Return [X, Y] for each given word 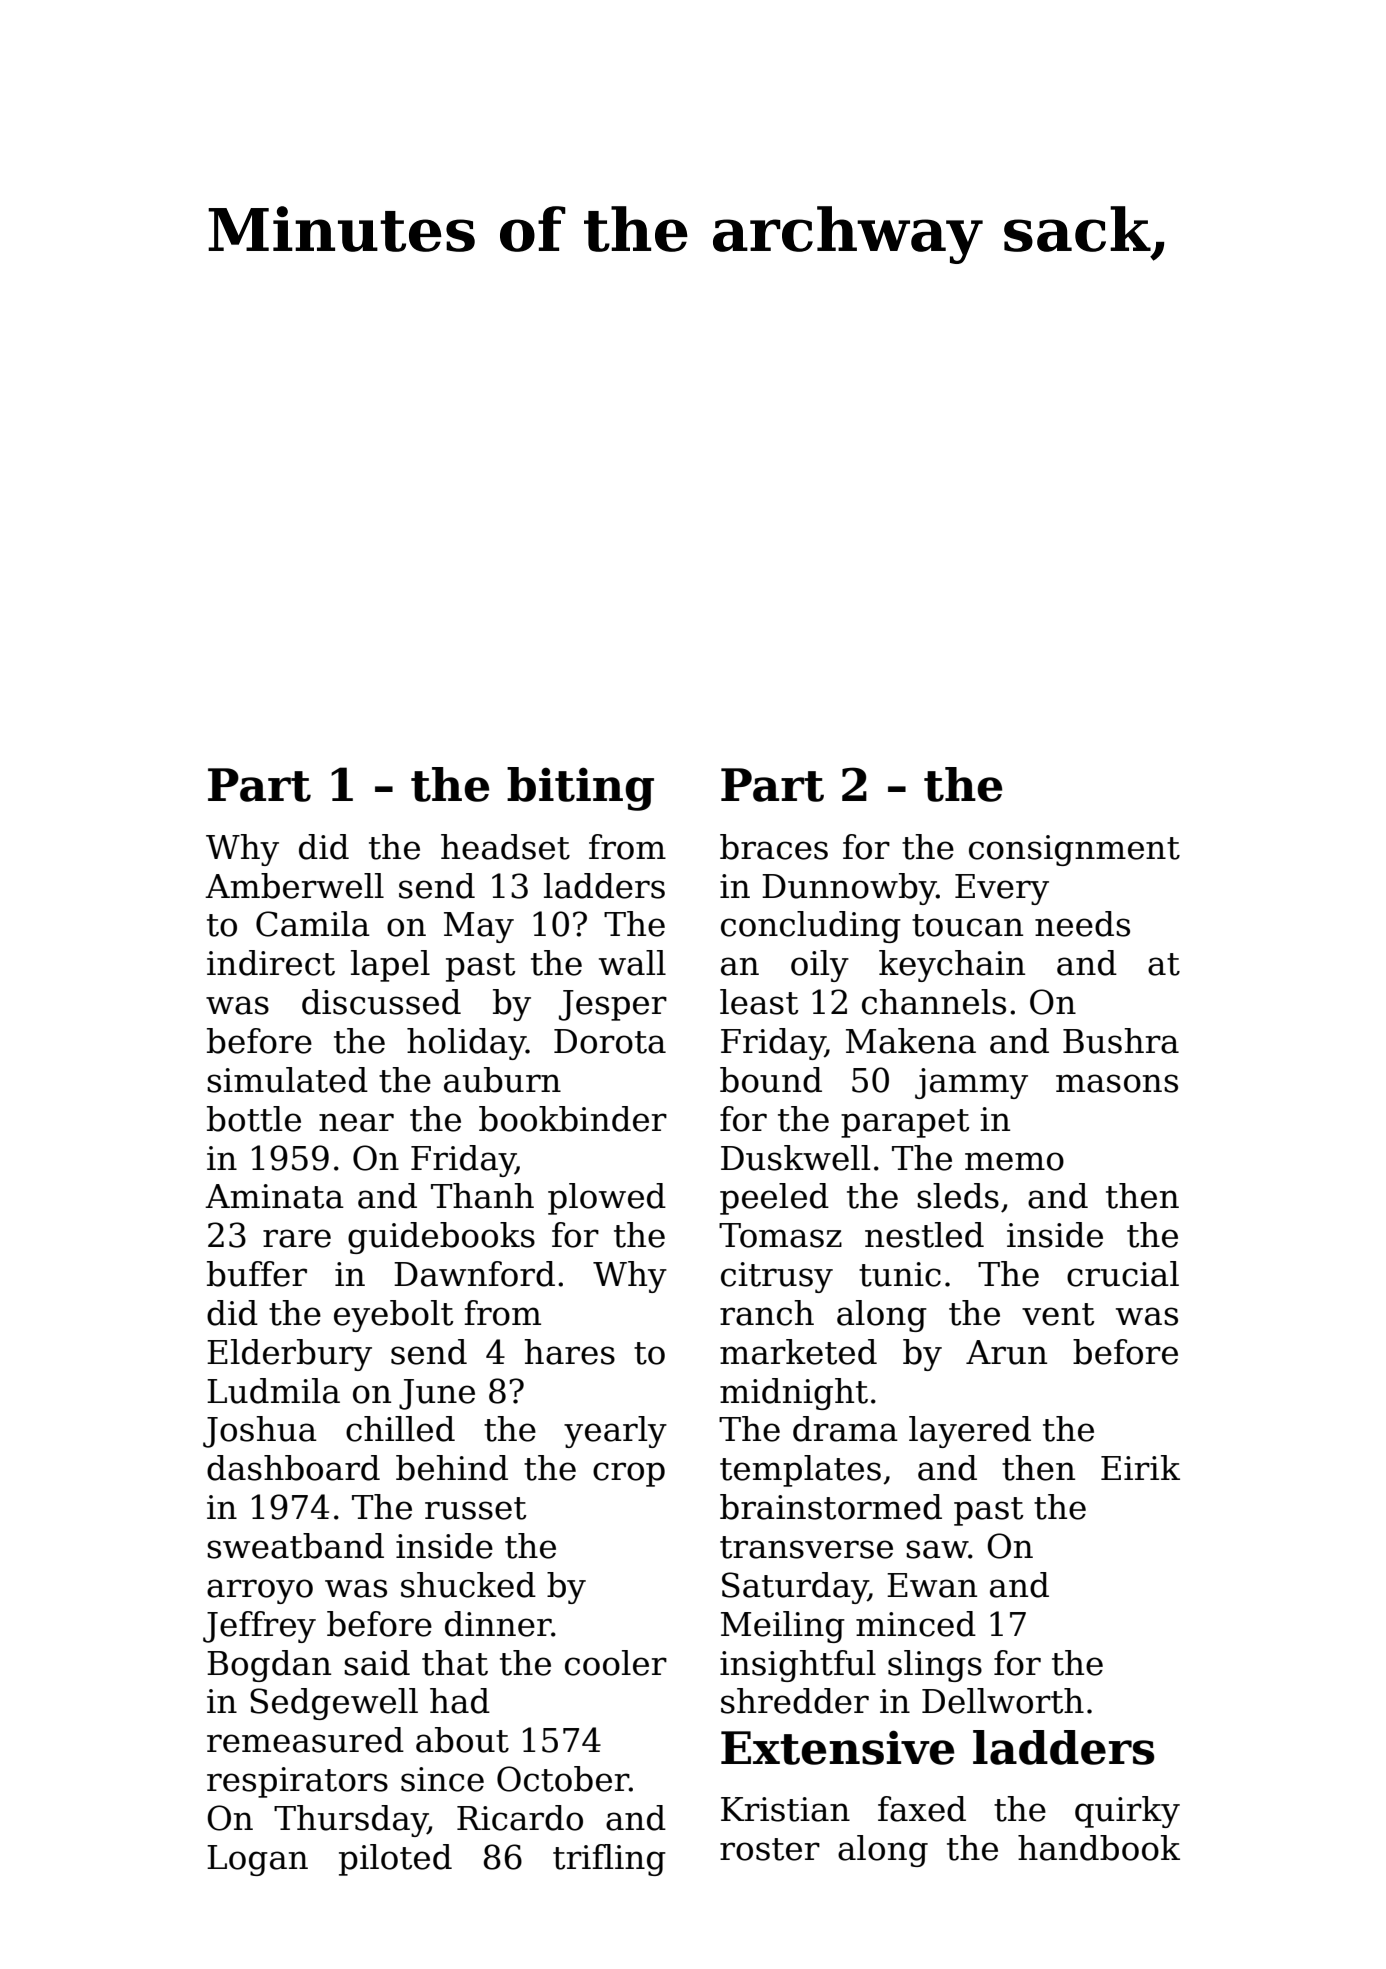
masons [1117, 1083]
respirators [297, 1782]
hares [569, 1352]
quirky [1127, 1812]
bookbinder [573, 1119]
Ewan [932, 1585]
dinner [498, 1624]
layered [970, 1432]
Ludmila [273, 1391]
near [356, 1122]
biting [580, 789]
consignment [1074, 850]
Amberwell [294, 886]
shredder [795, 1701]
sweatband [295, 1546]
